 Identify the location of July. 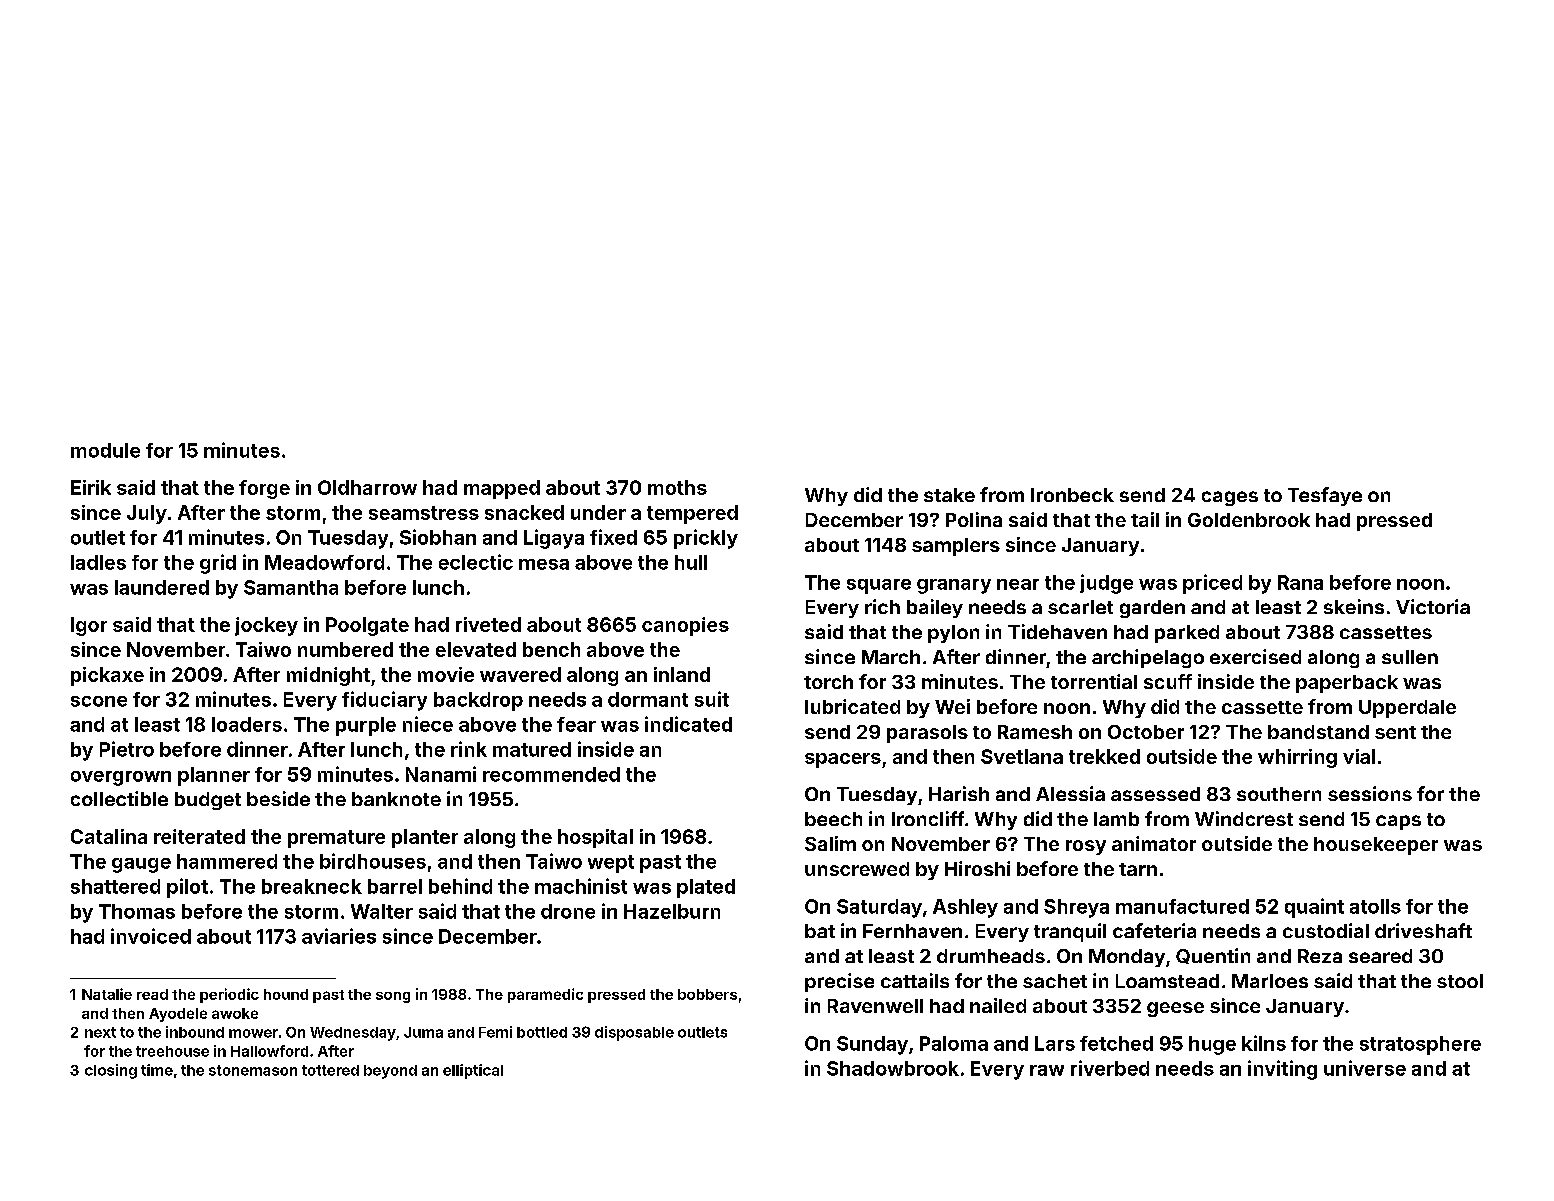
(147, 514).
